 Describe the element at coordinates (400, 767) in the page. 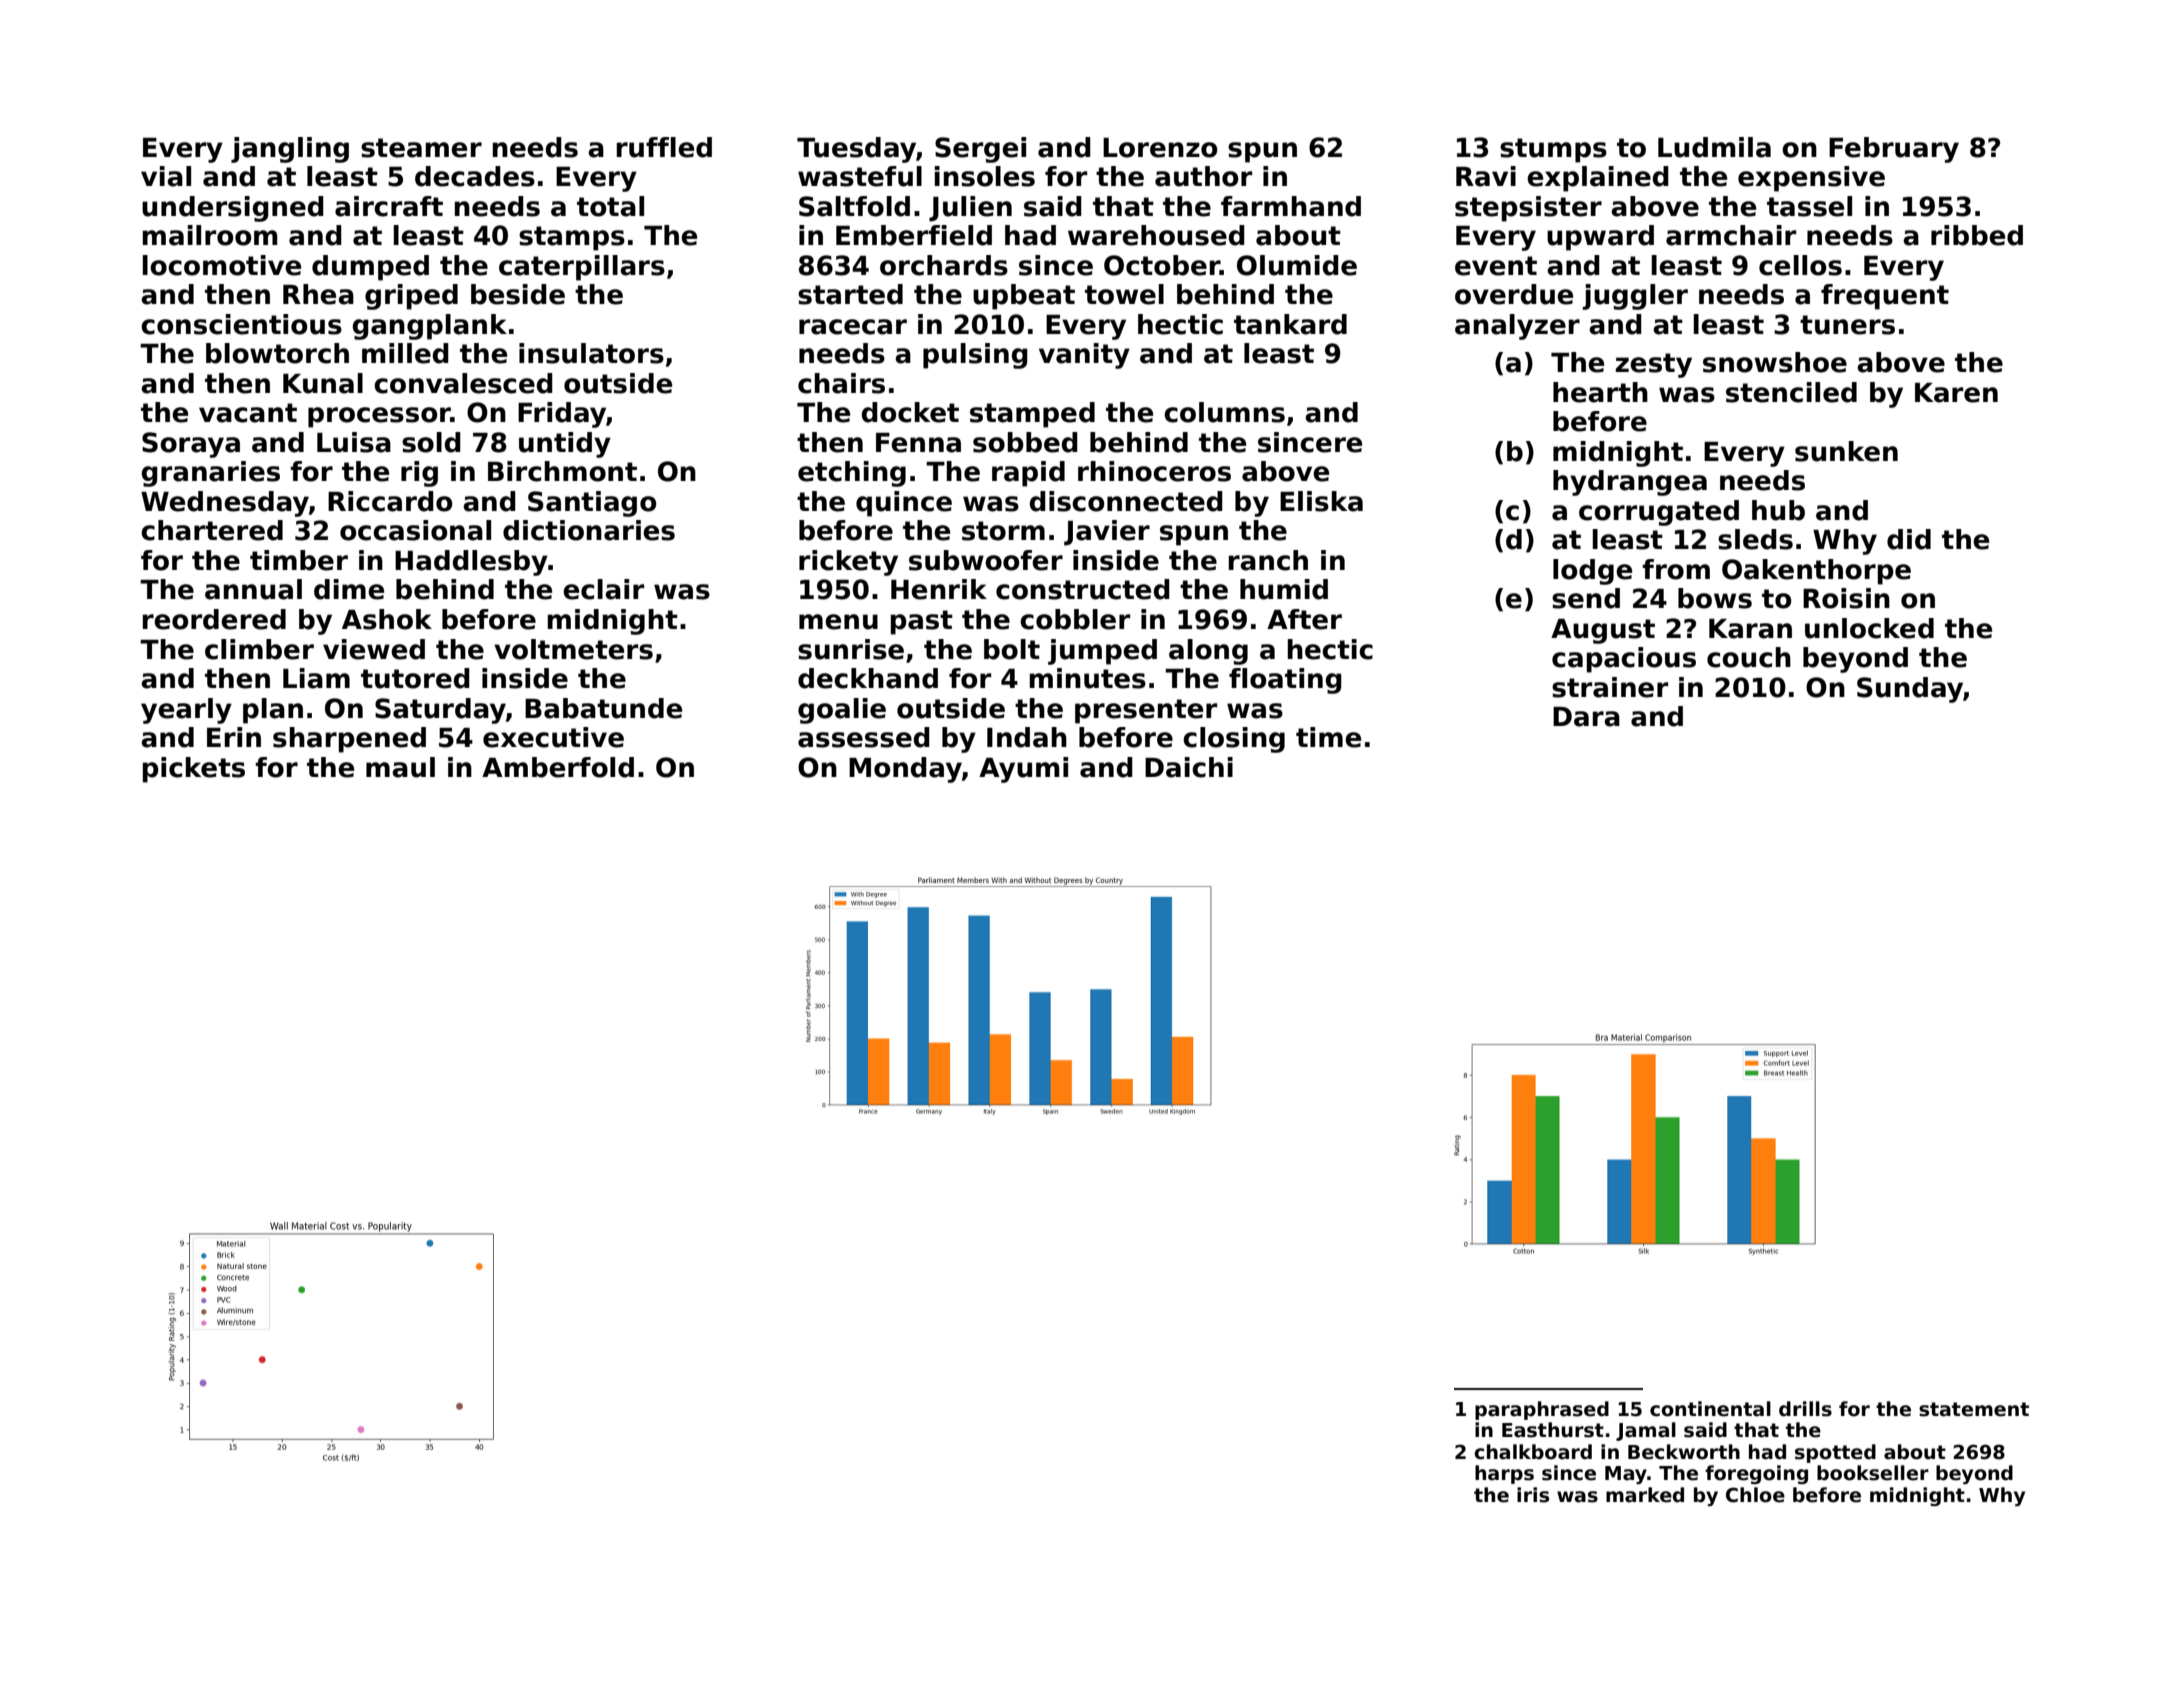

I see `maul` at that location.
